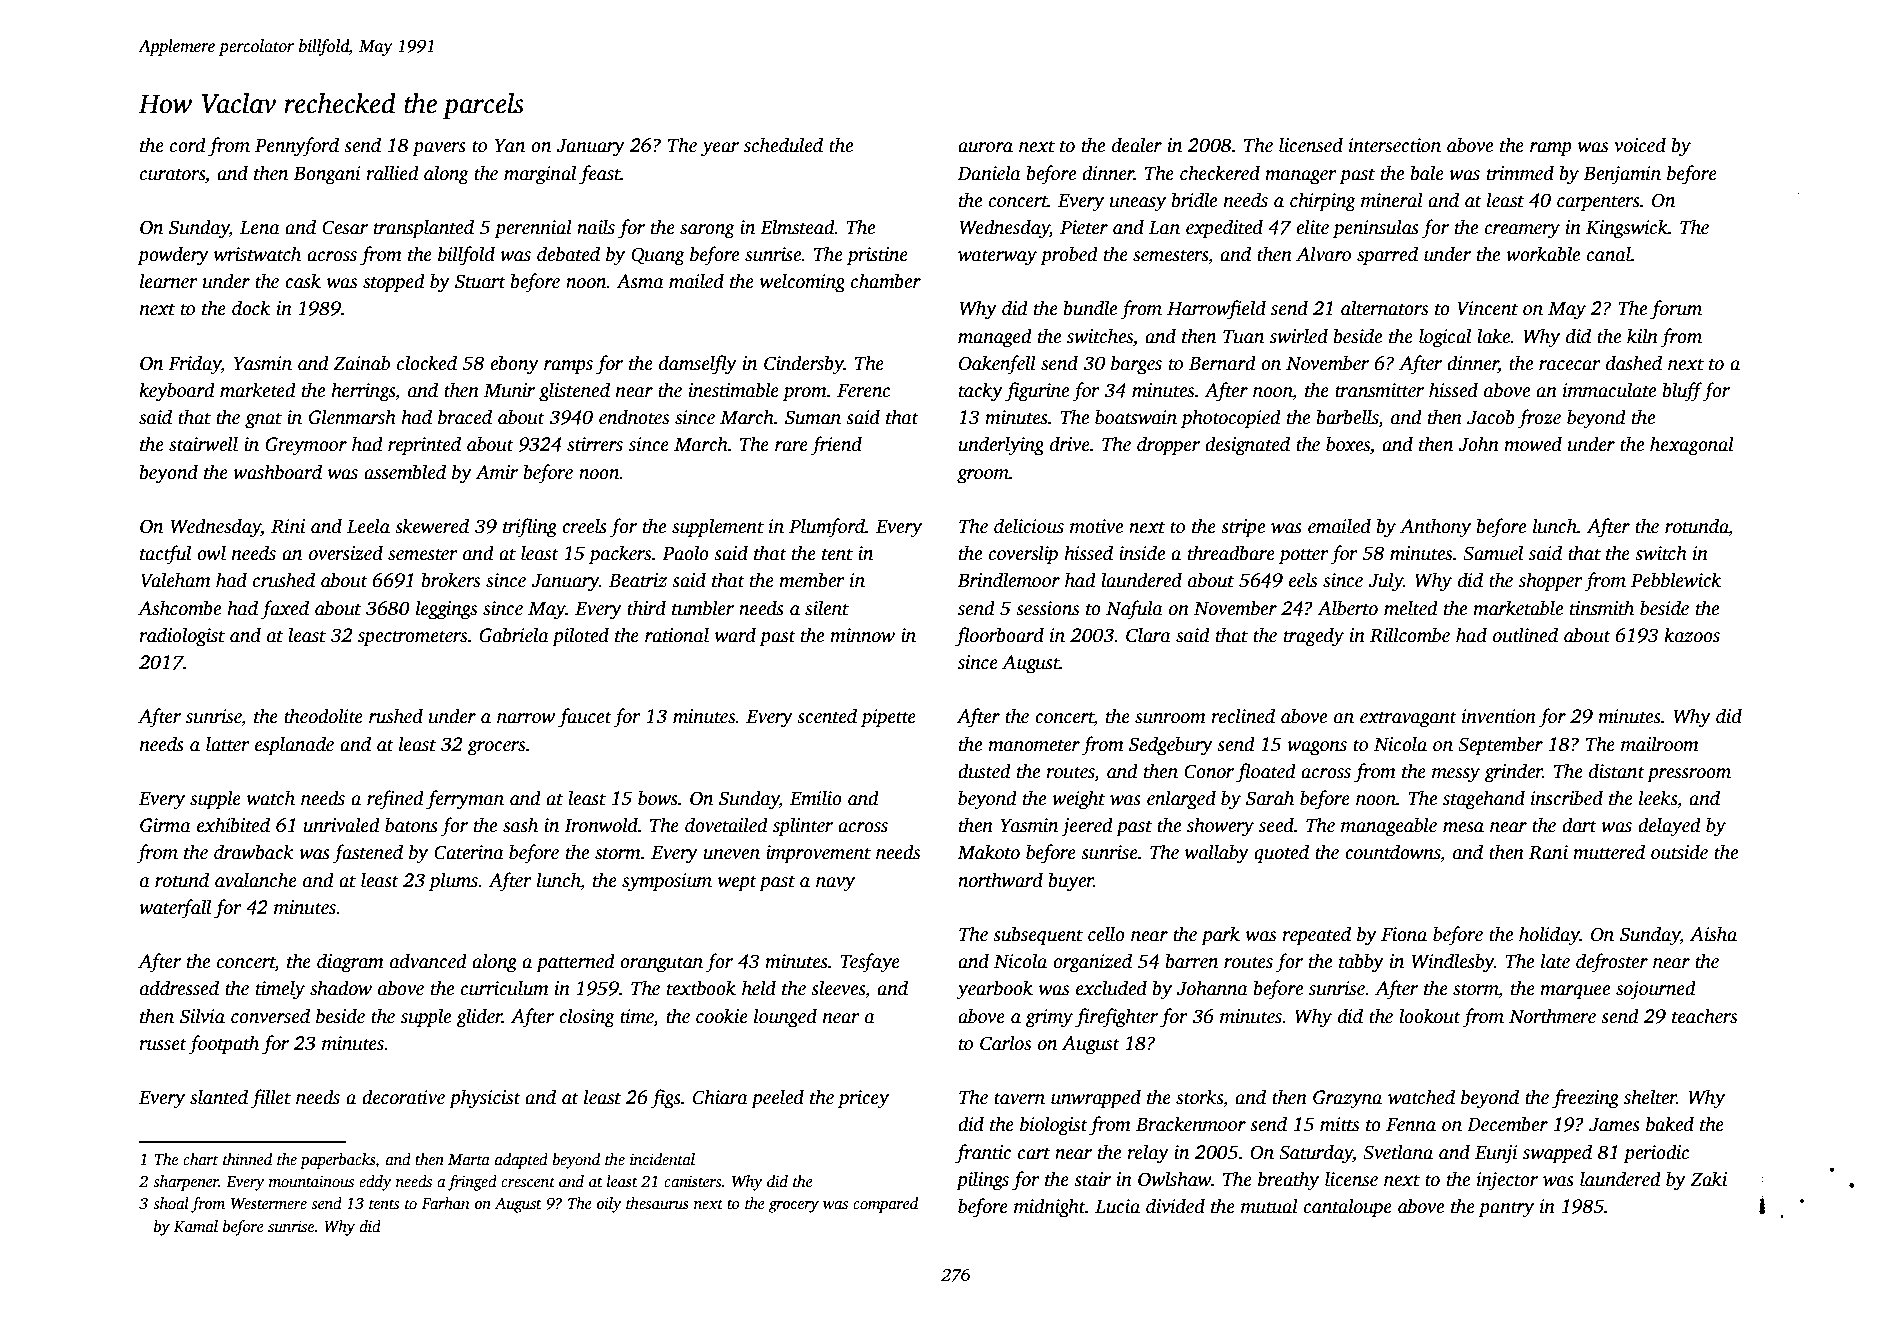  Describe the element at coordinates (306, 446) in the screenshot. I see `Greymoor` at that location.
